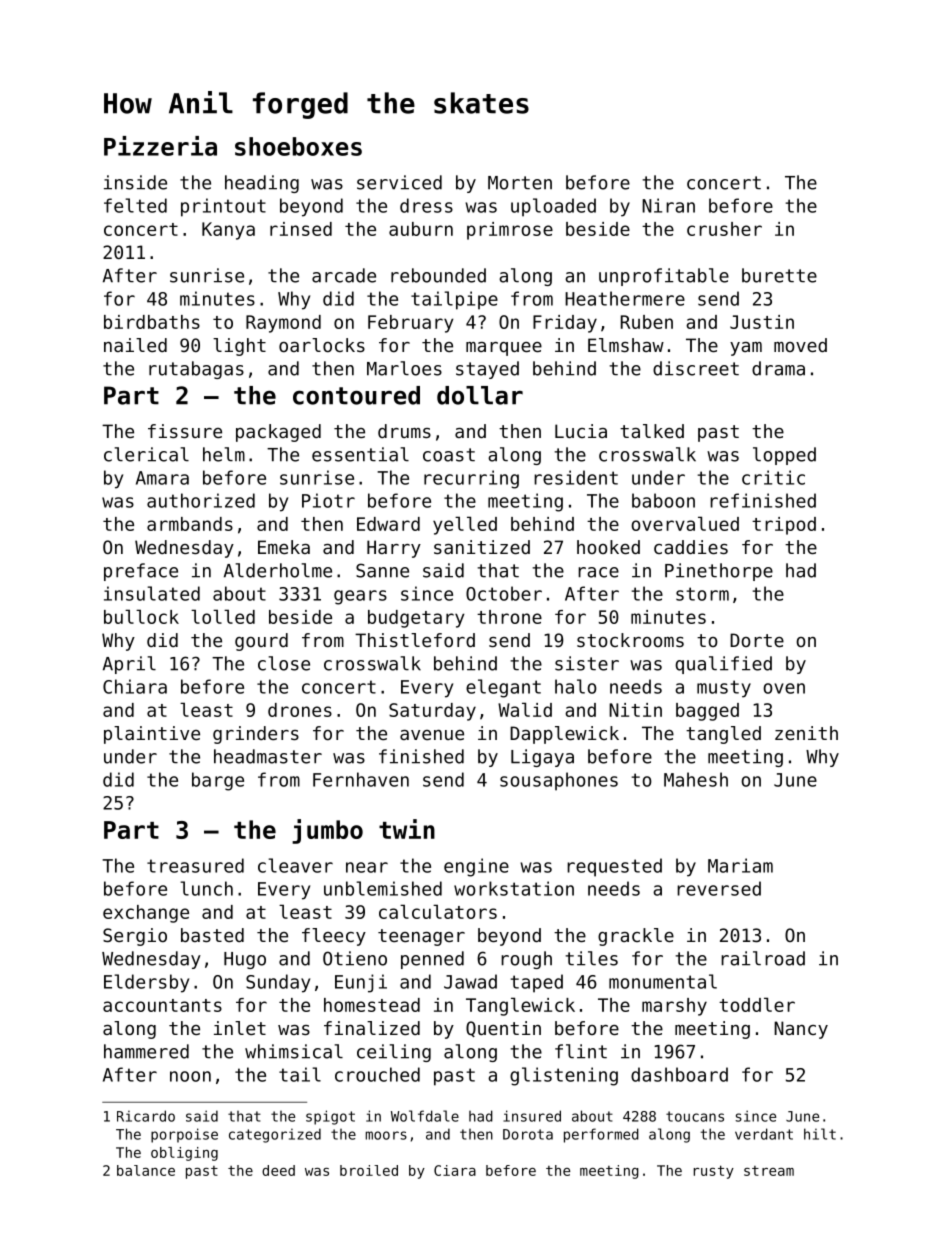 The height and width of the screenshot is (1233, 952). Describe the element at coordinates (141, 572) in the screenshot. I see `preface` at that location.
